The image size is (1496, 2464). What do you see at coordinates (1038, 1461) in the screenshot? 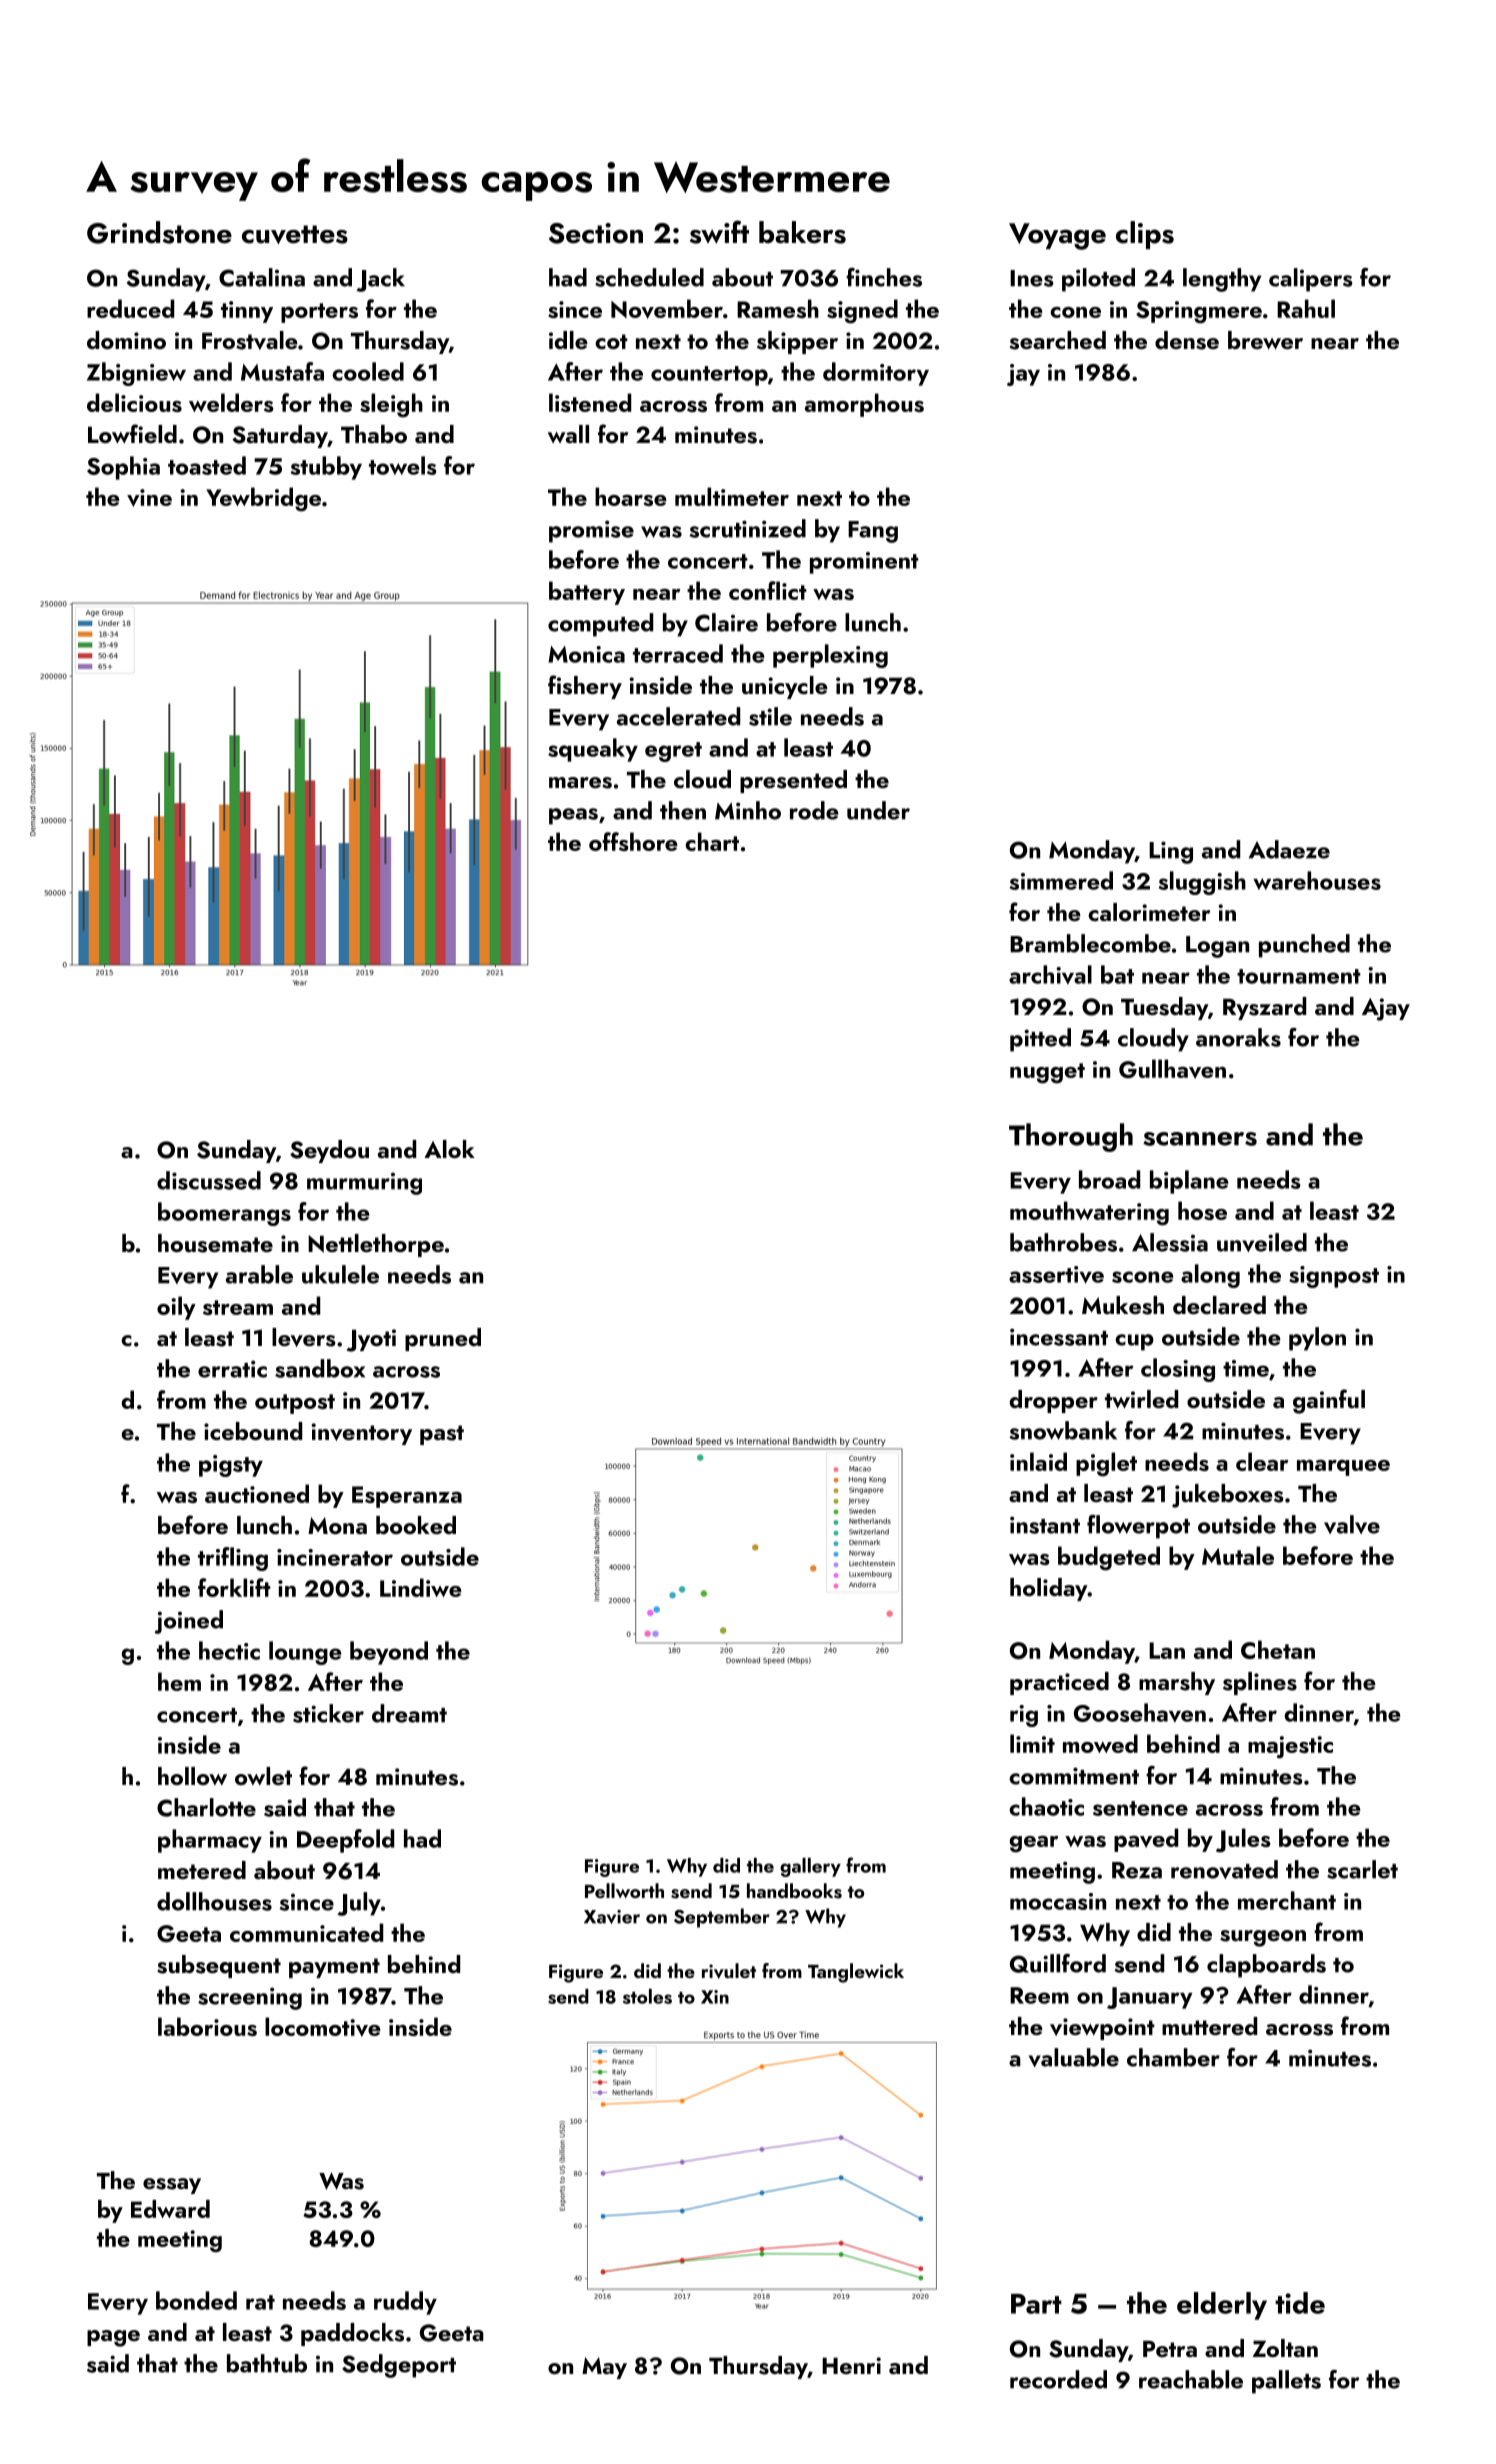
I see `inlaid` at bounding box center [1038, 1461].
